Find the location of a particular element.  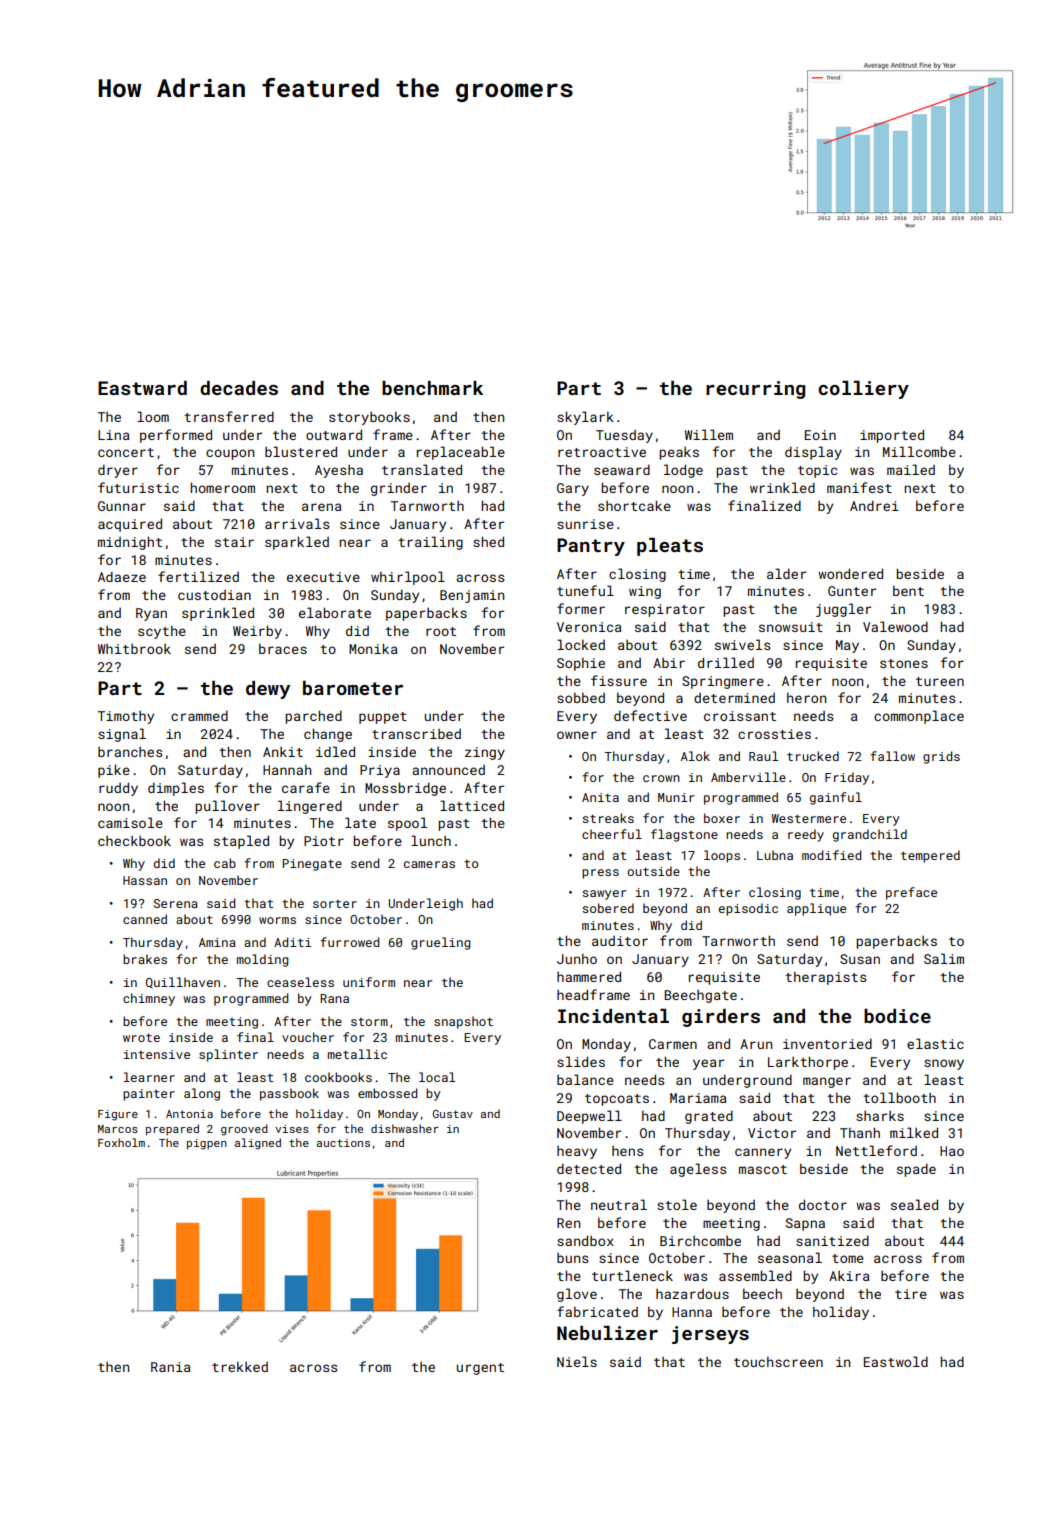

skylark is located at coordinates (585, 418).
